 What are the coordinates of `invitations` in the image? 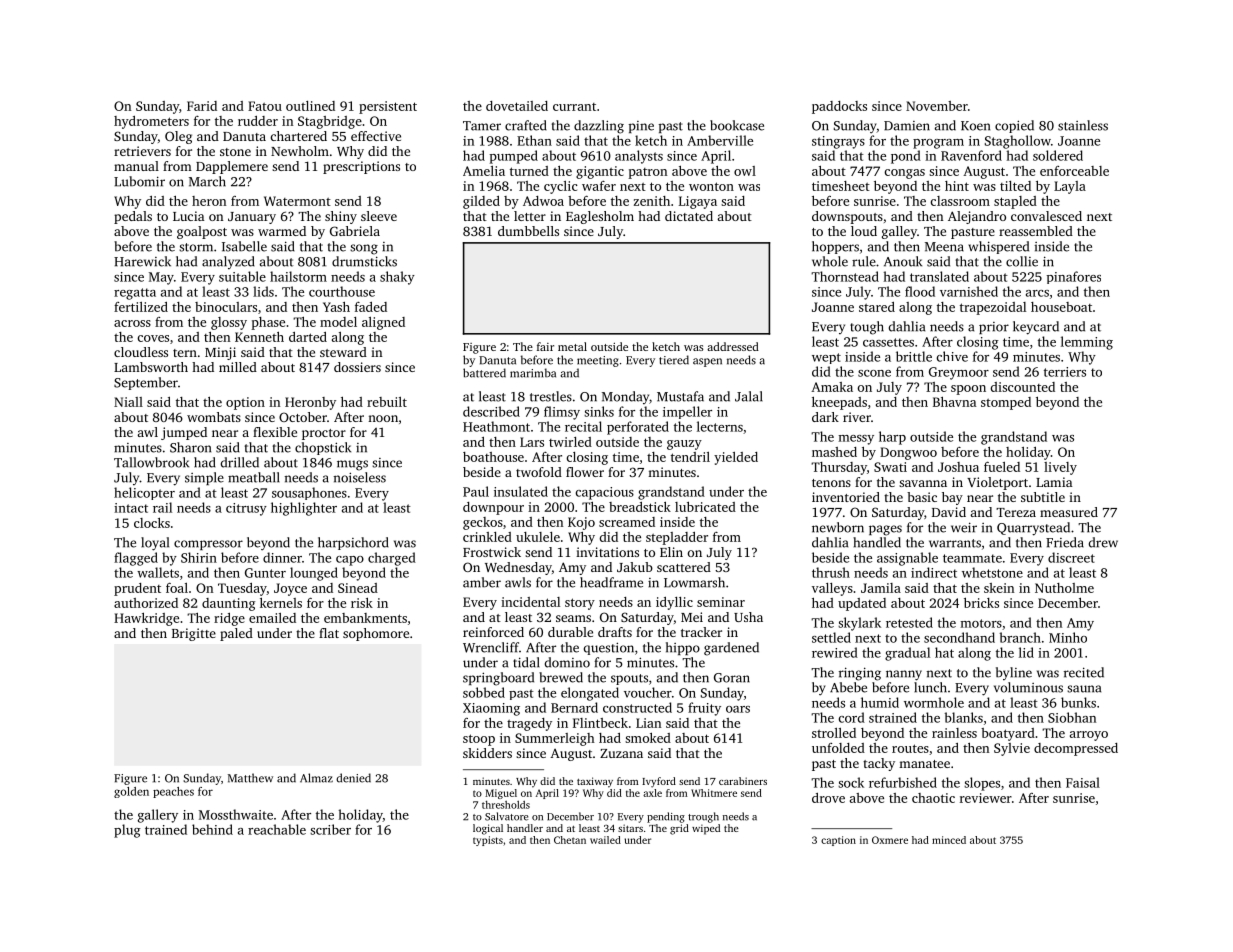 It's located at (607, 552).
